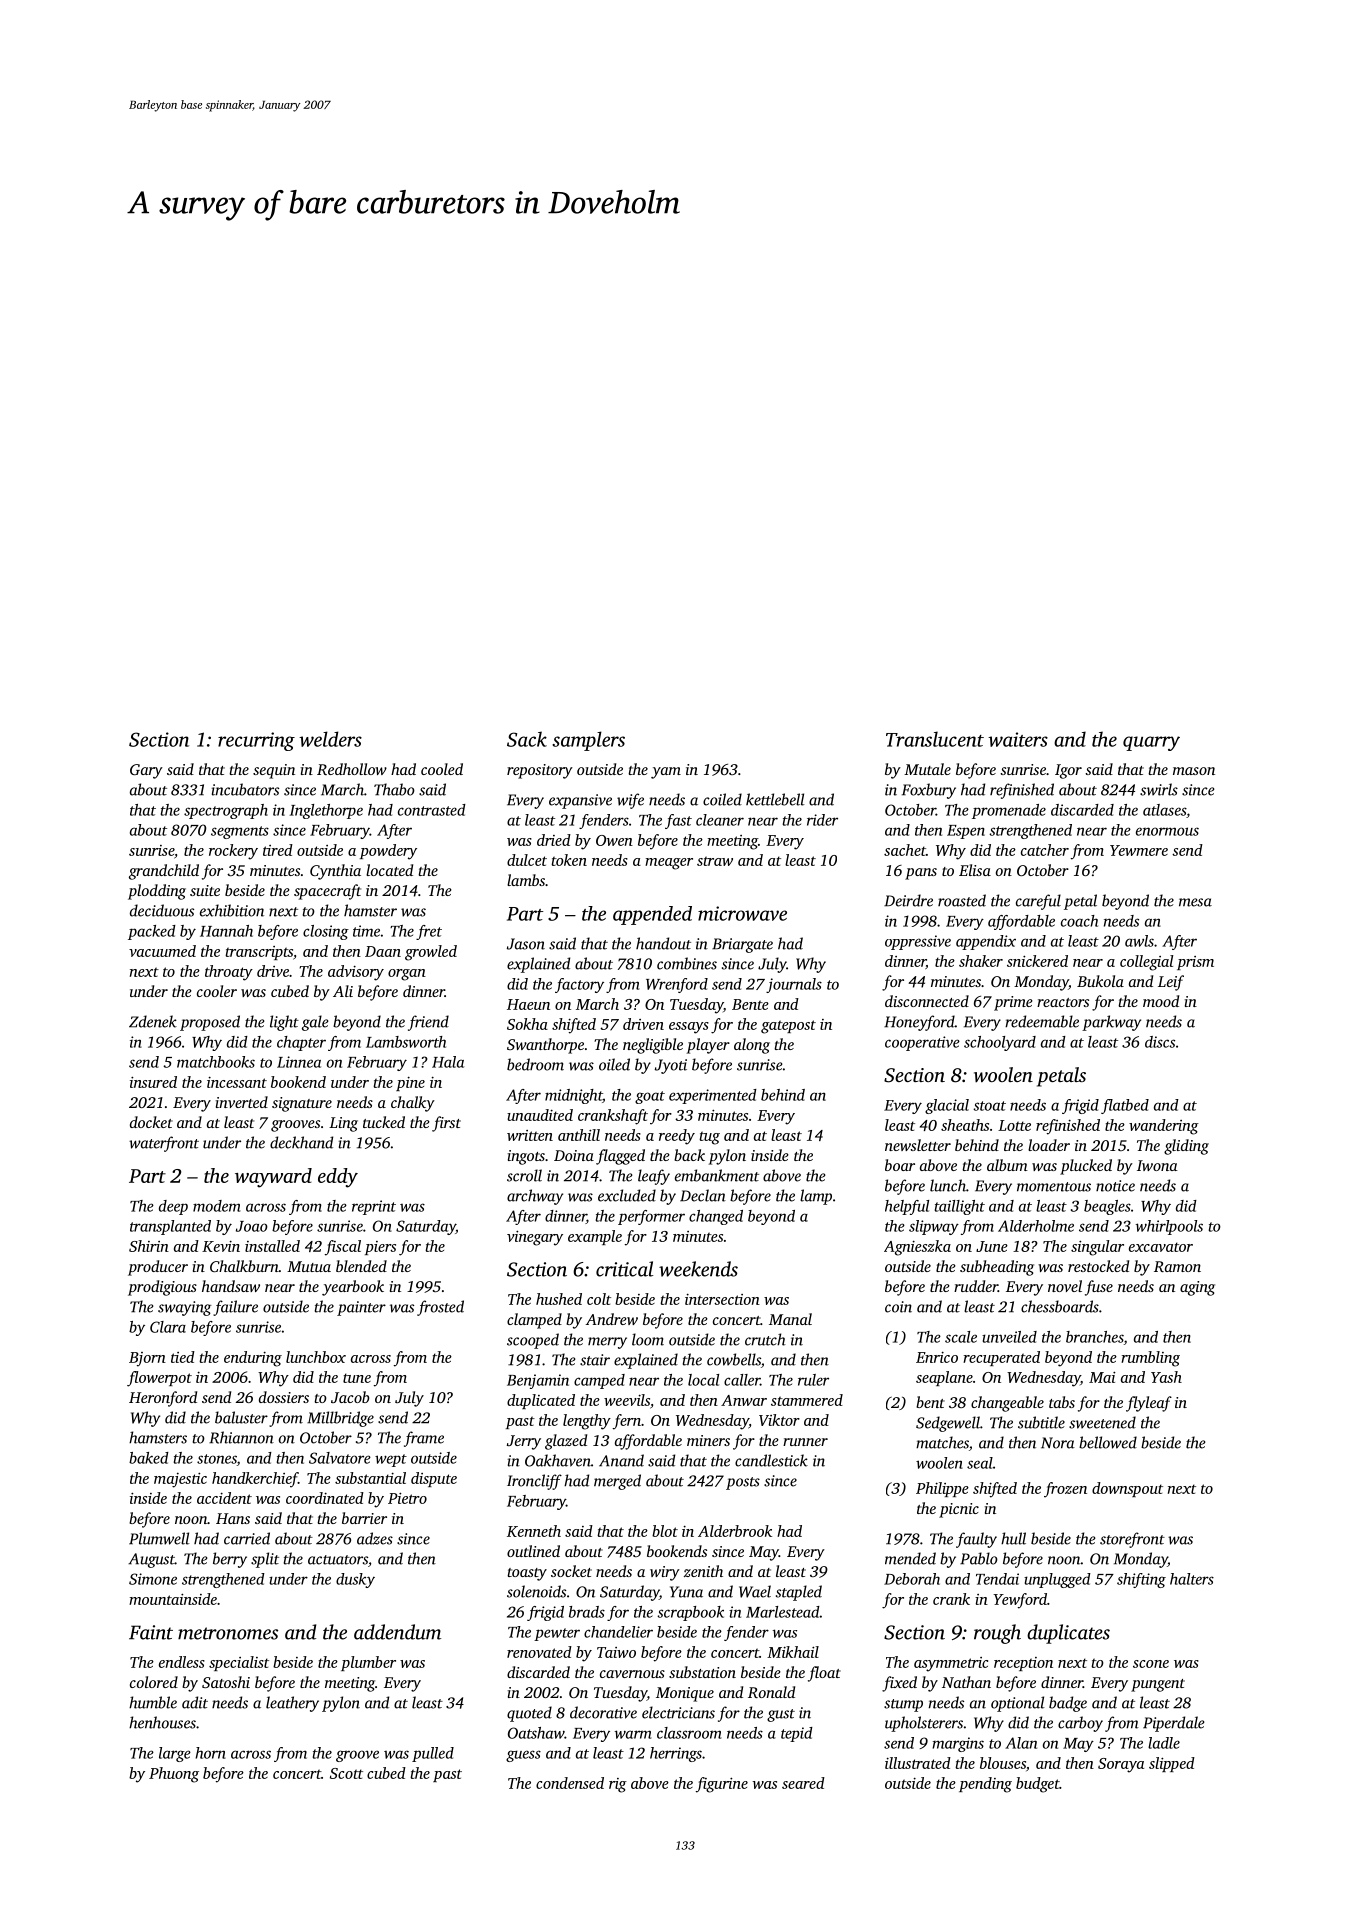 This image has width=1350, height=1910. I want to click on scooped, so click(533, 1341).
